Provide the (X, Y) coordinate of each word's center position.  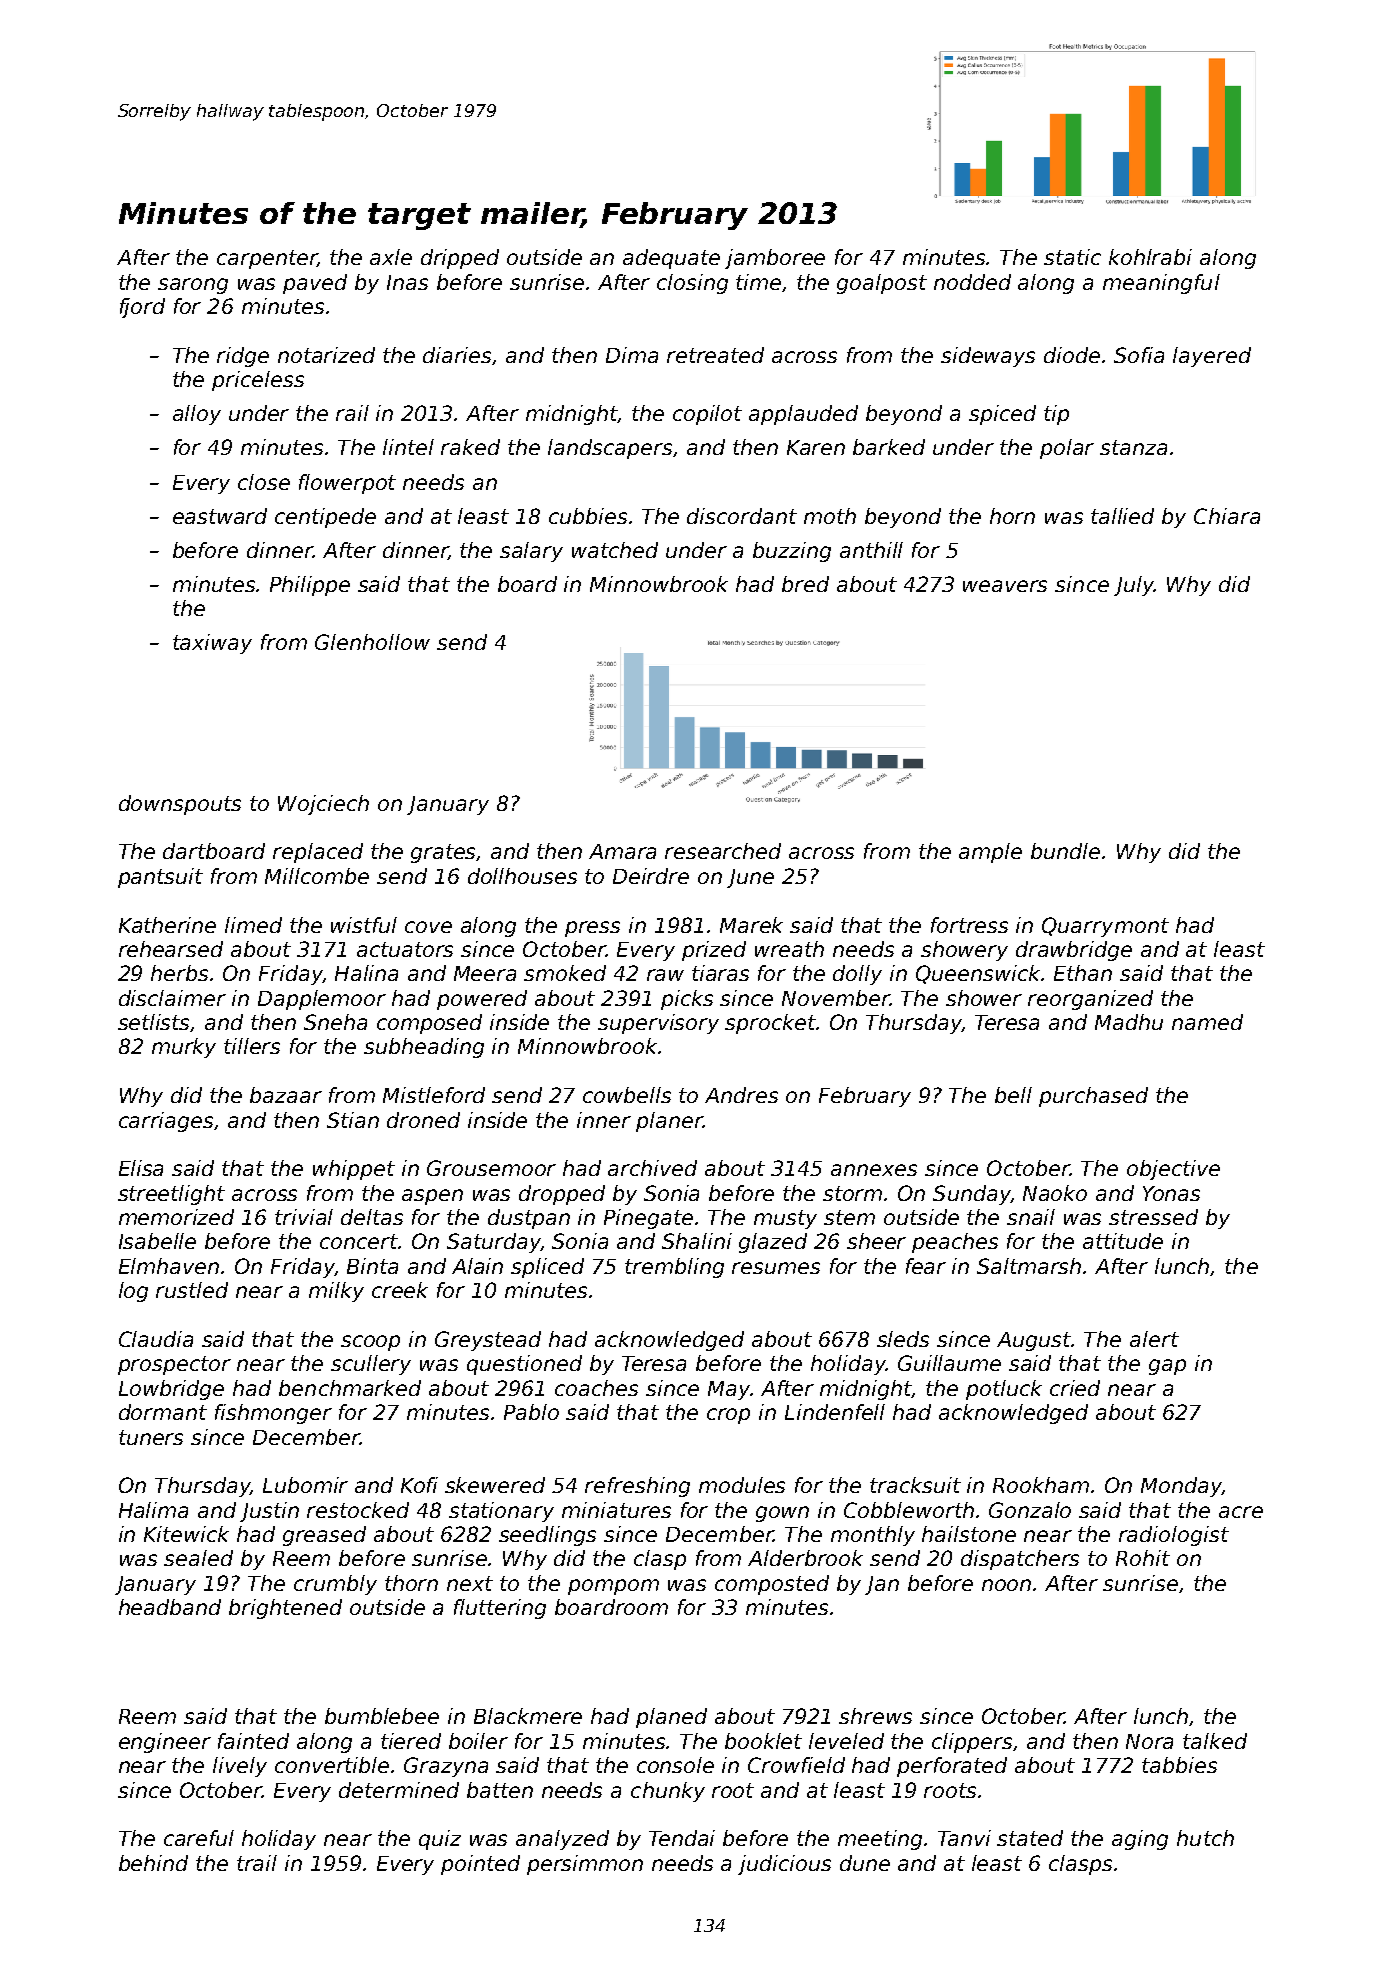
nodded (972, 282)
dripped (460, 259)
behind (153, 1863)
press (592, 929)
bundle (1065, 851)
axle (391, 257)
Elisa (141, 1168)
